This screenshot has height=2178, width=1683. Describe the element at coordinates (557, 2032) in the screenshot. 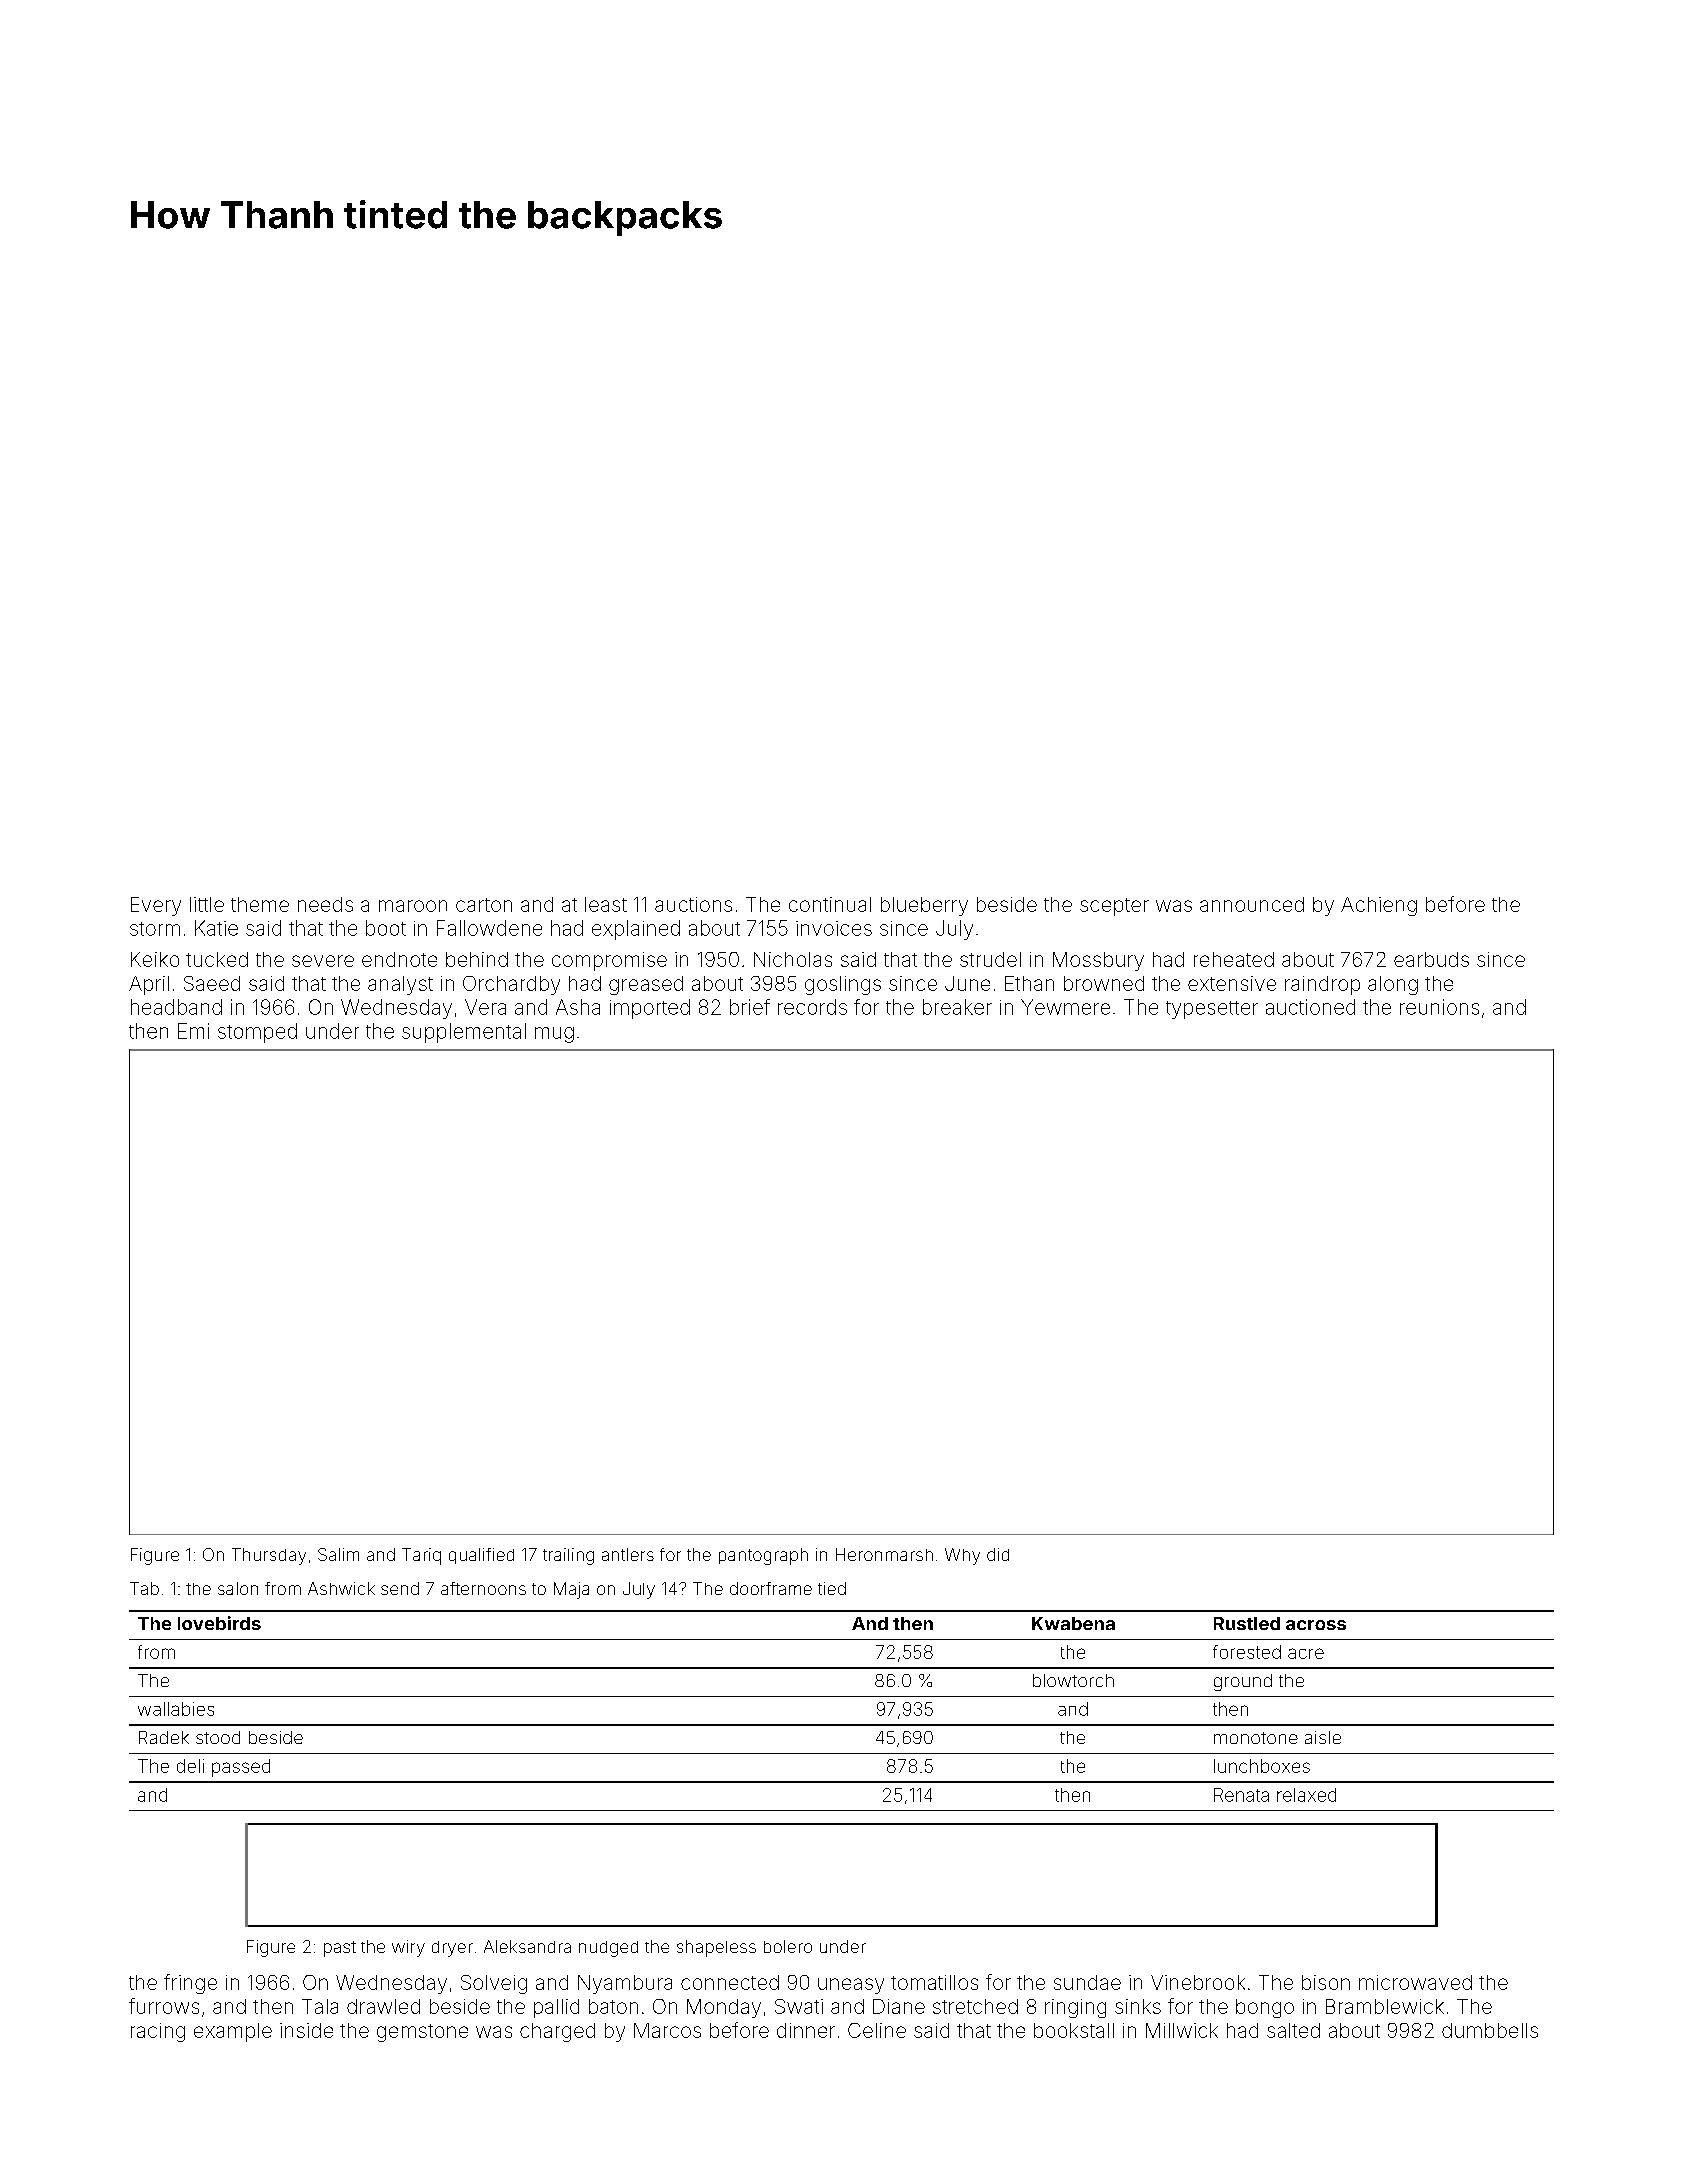

I see `charged` at that location.
